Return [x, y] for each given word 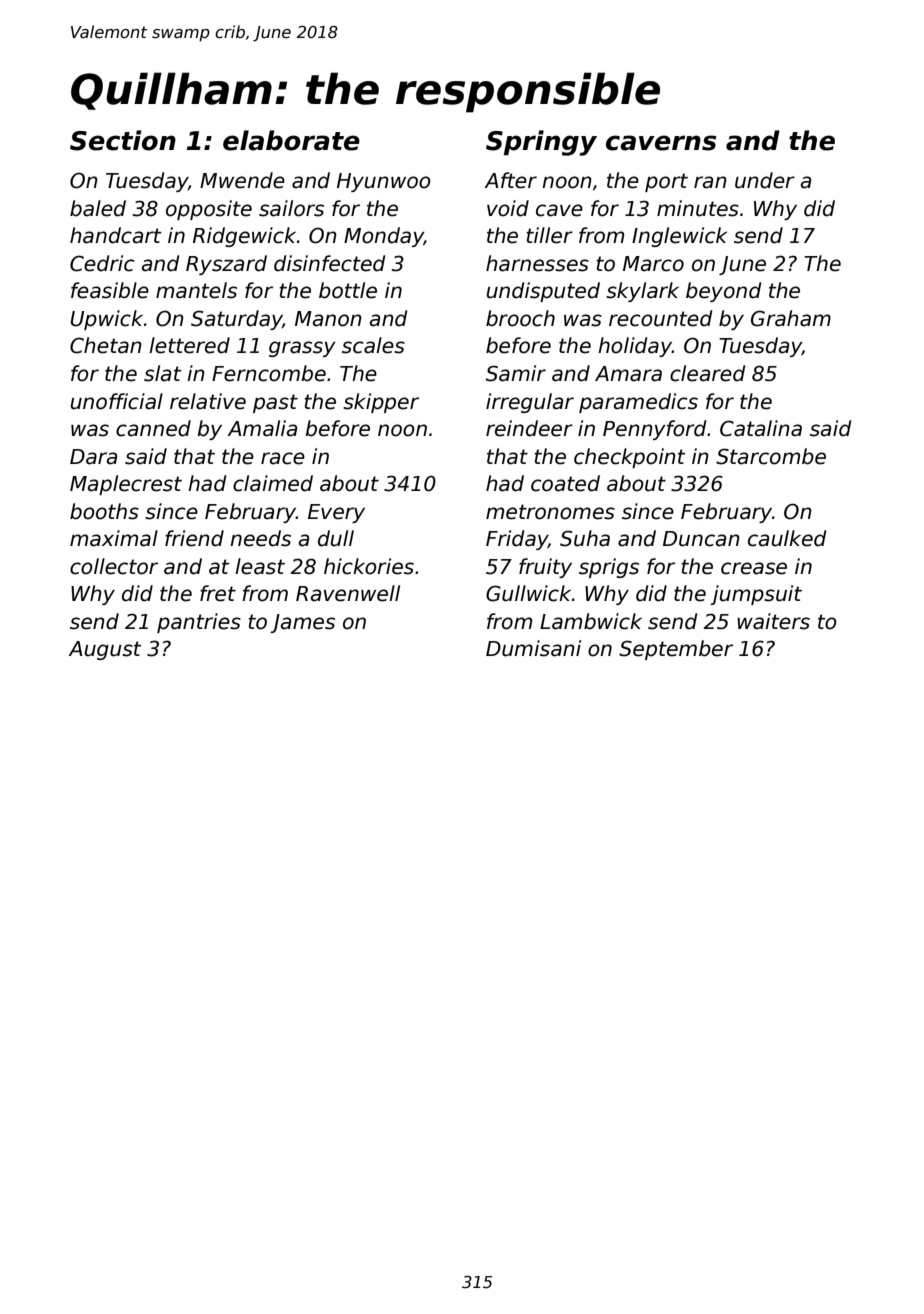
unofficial [116, 401]
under [765, 180]
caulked [787, 538]
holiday [635, 347]
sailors [291, 208]
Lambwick [591, 621]
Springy [541, 143]
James [302, 623]
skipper [381, 403]
